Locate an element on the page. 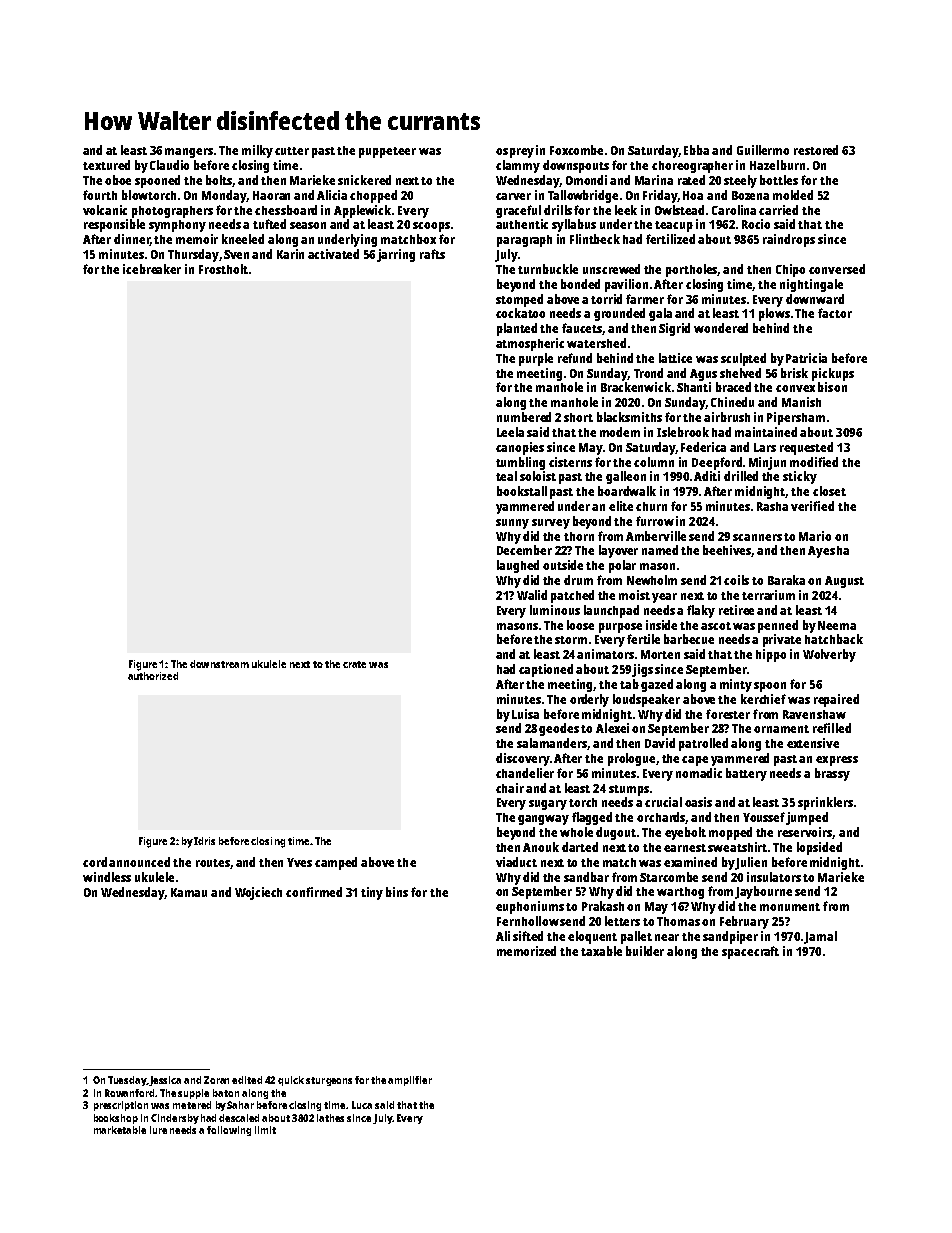  kneeled is located at coordinates (243, 239).
